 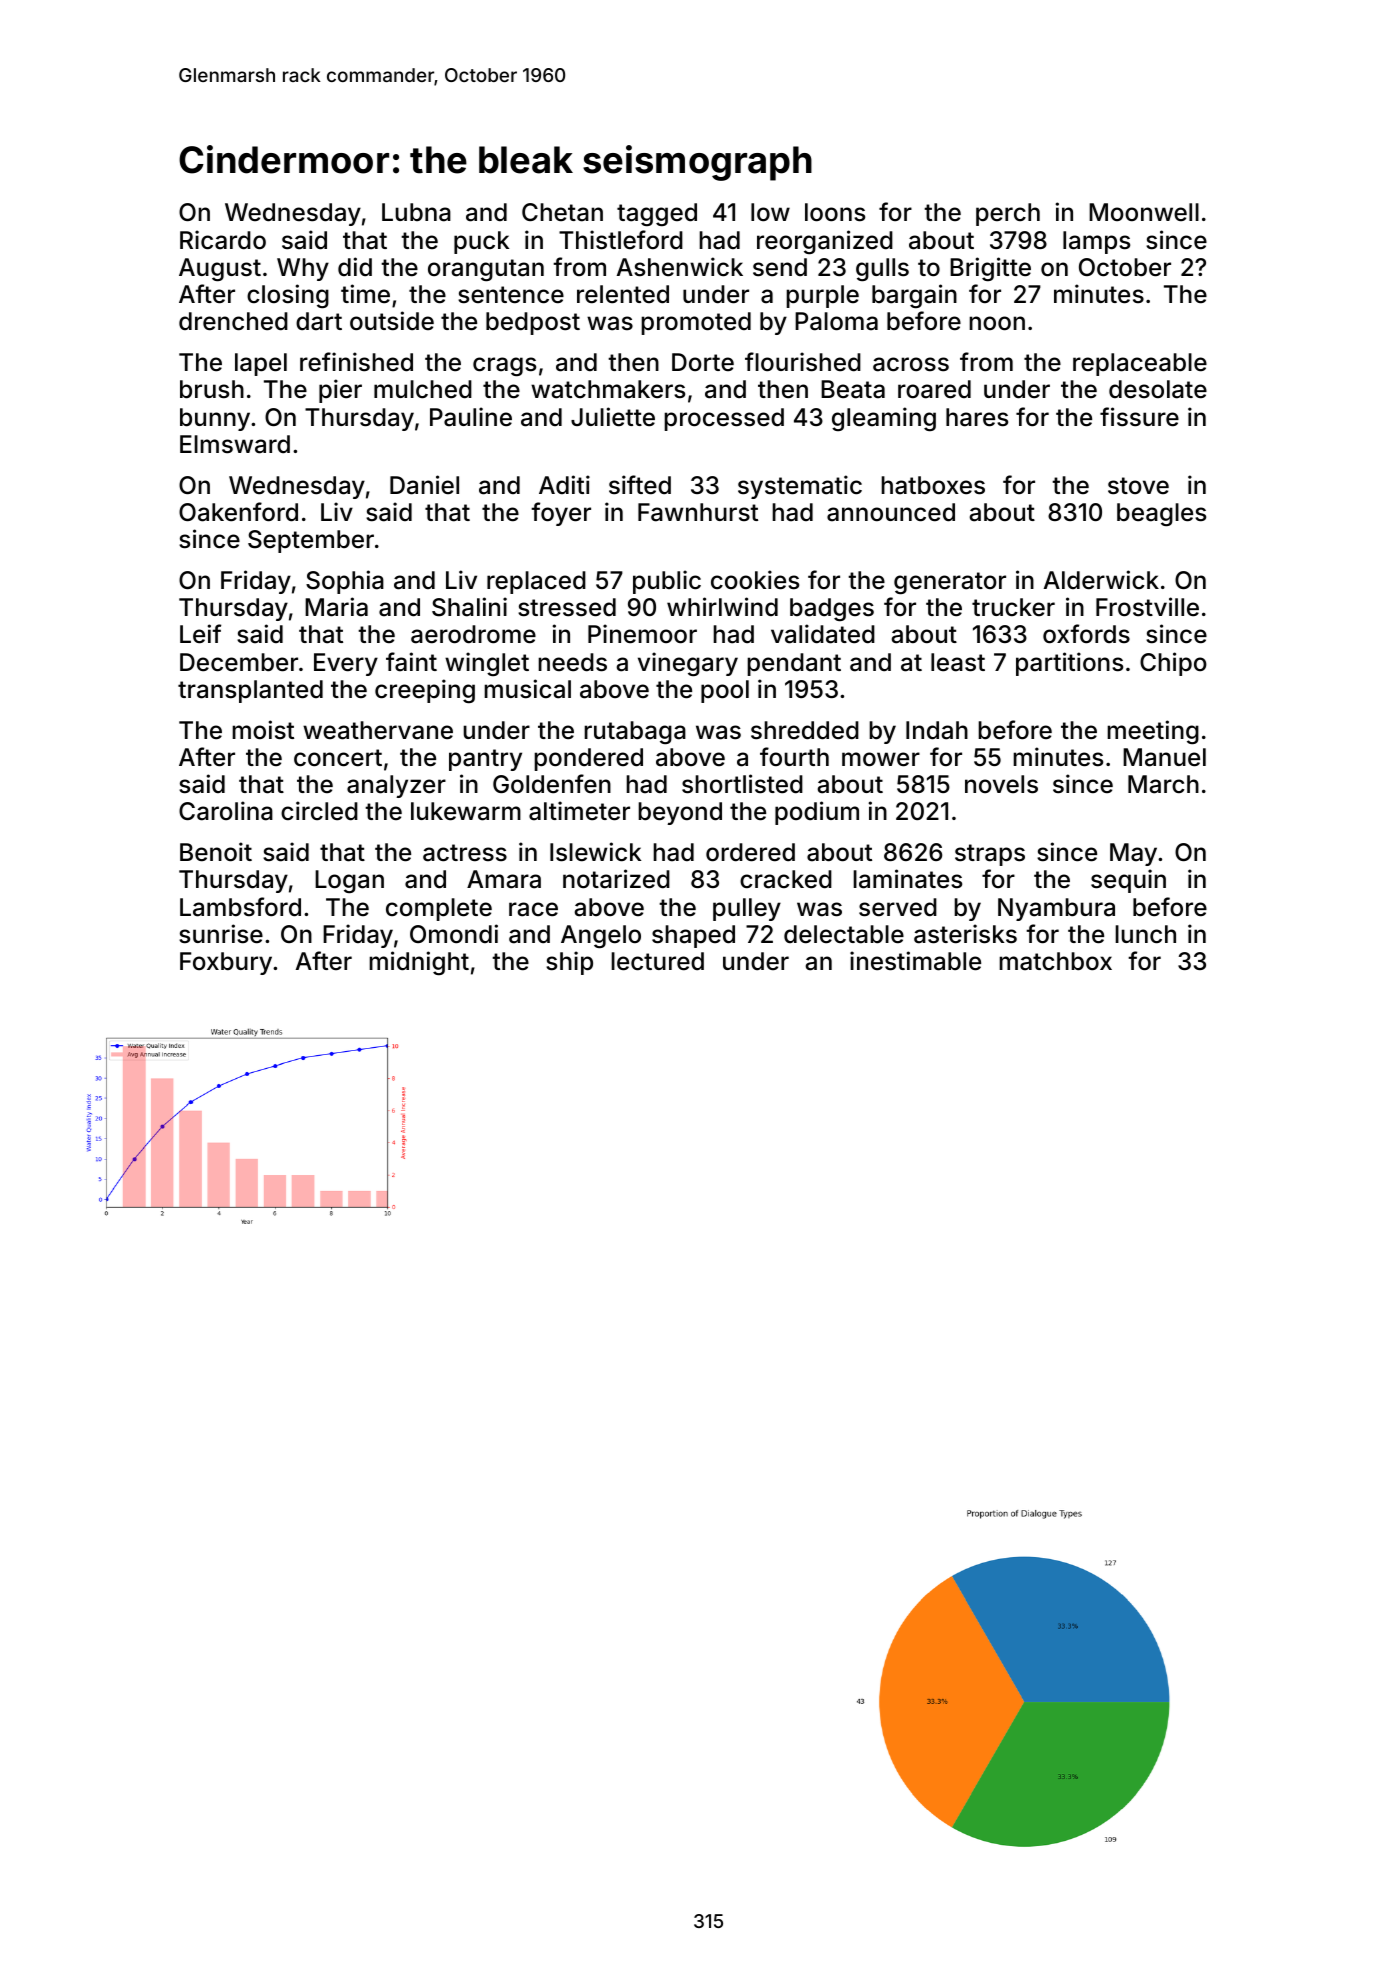 What do you see at coordinates (423, 389) in the screenshot?
I see `mulched` at bounding box center [423, 389].
